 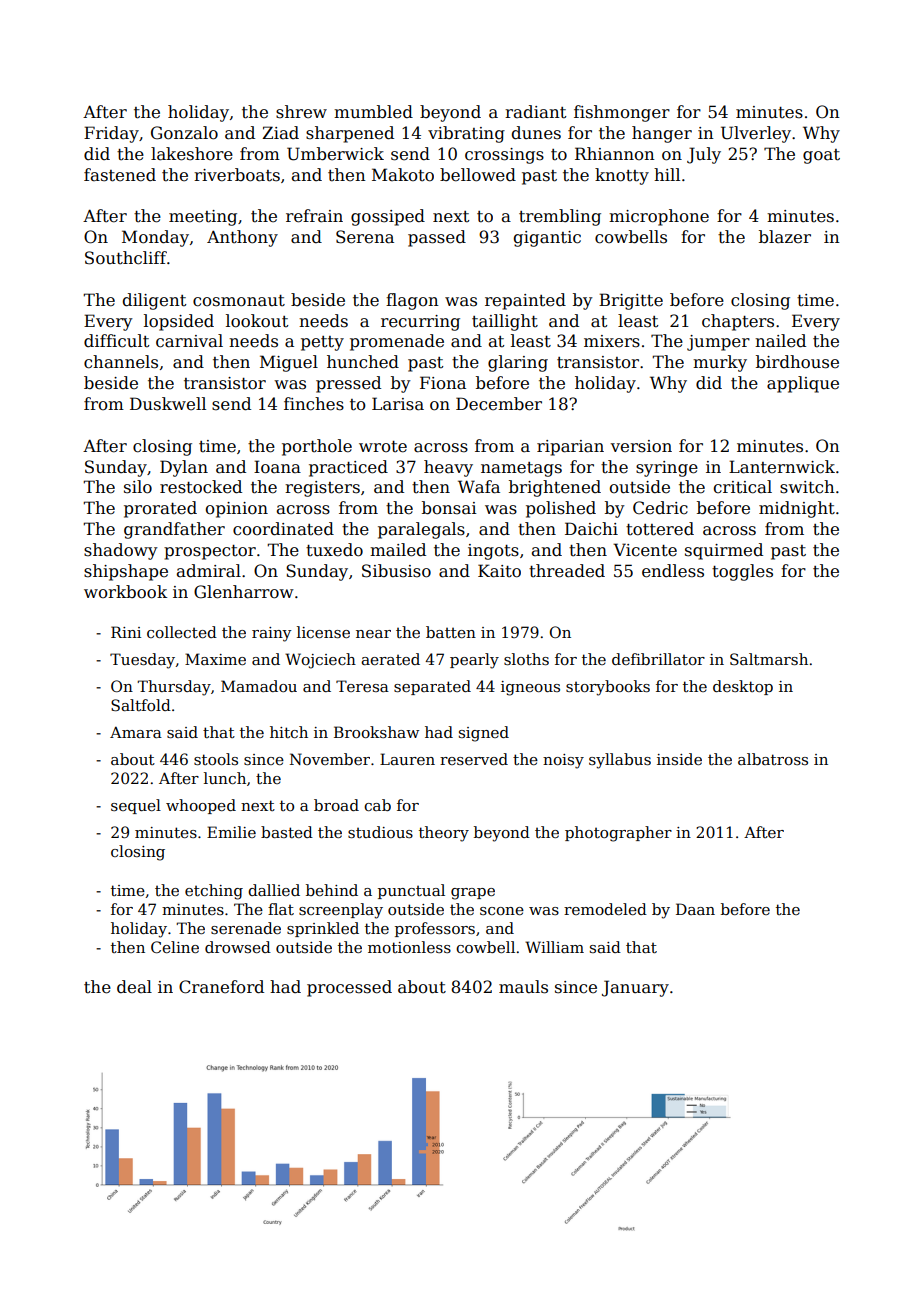 I want to click on Anthony, so click(x=242, y=238).
